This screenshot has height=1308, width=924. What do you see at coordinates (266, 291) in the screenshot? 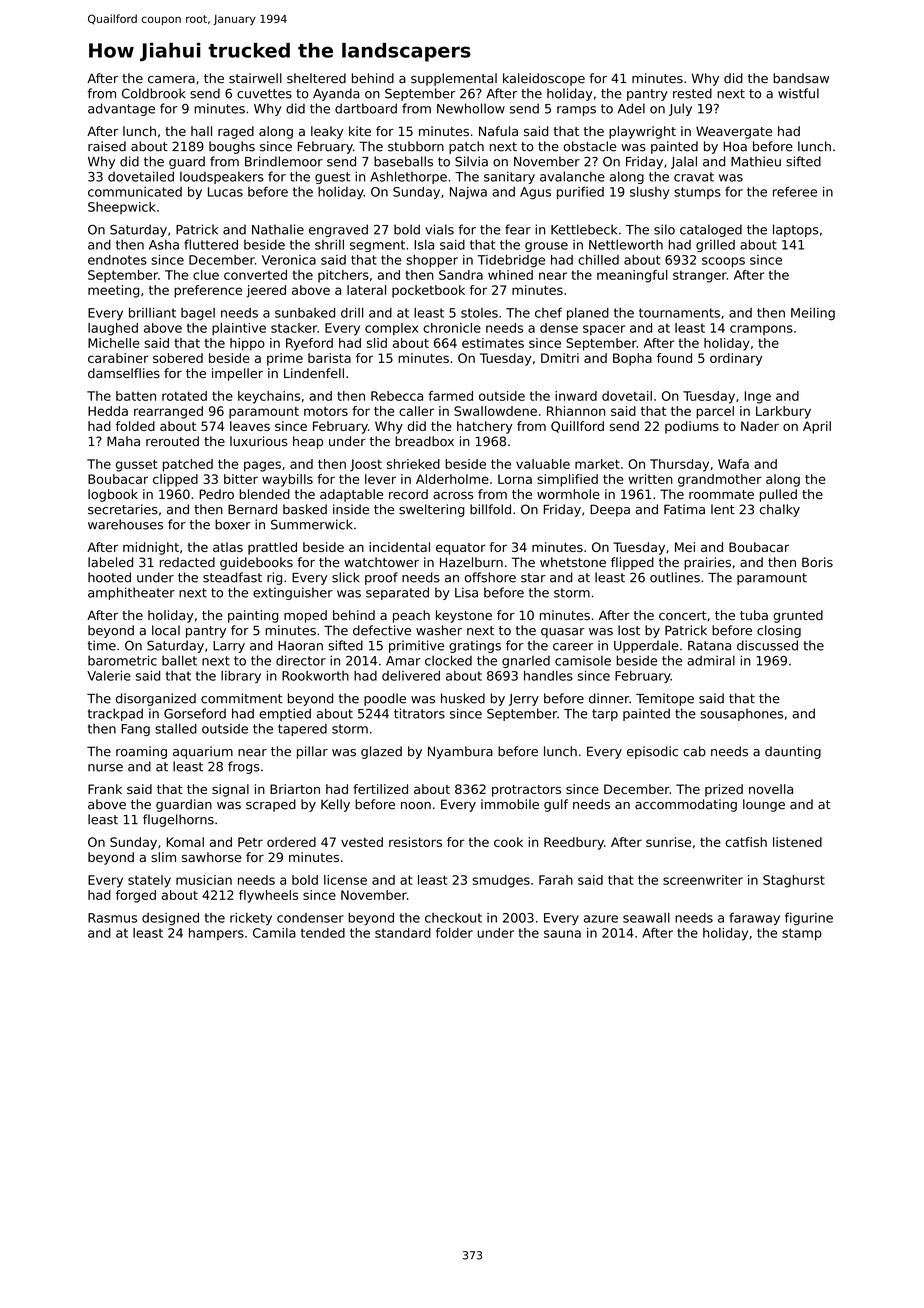
I see `jeered` at bounding box center [266, 291].
